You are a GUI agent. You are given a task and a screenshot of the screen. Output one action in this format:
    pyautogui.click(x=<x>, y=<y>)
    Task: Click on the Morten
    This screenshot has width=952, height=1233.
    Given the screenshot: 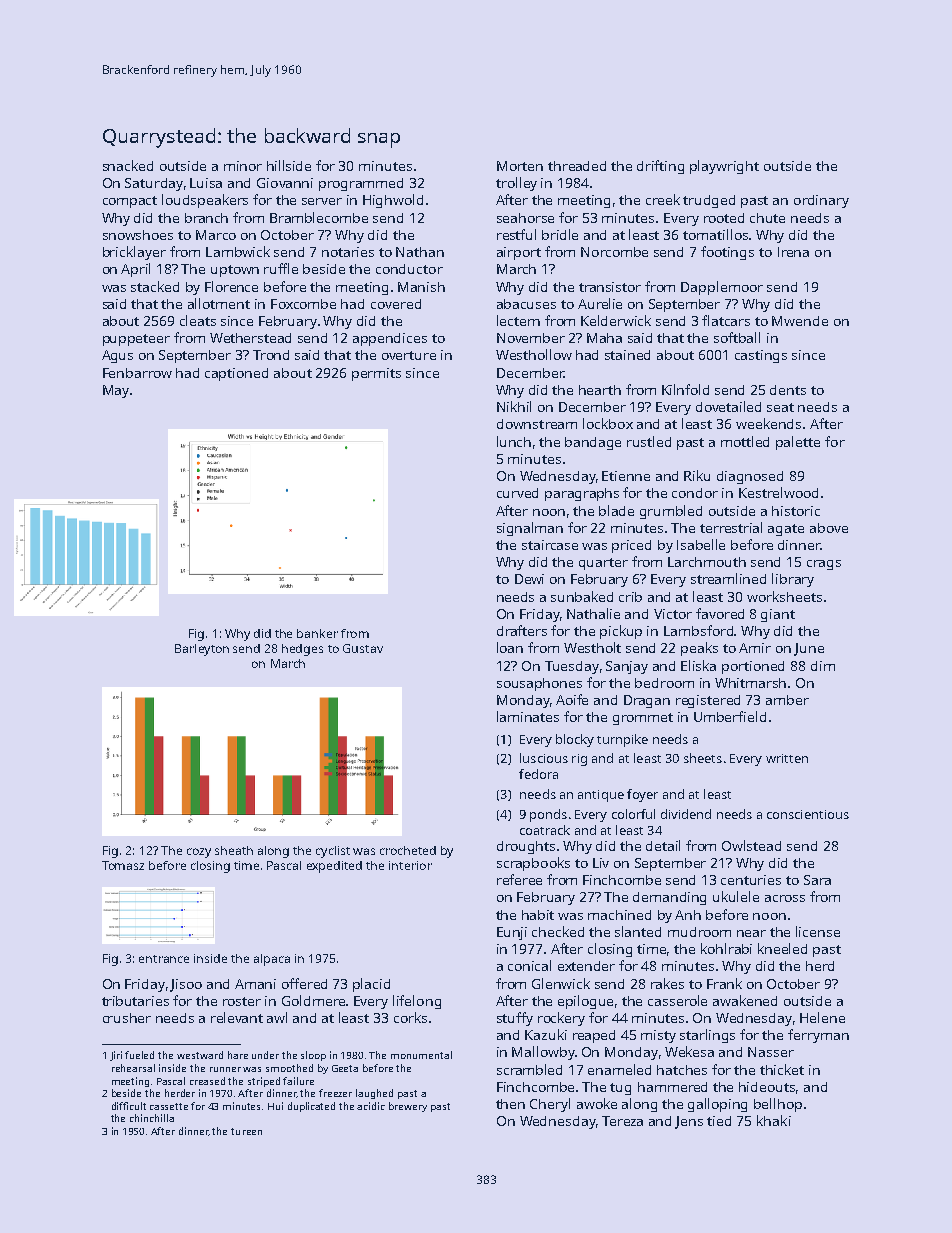 What is the action you would take?
    pyautogui.click(x=520, y=166)
